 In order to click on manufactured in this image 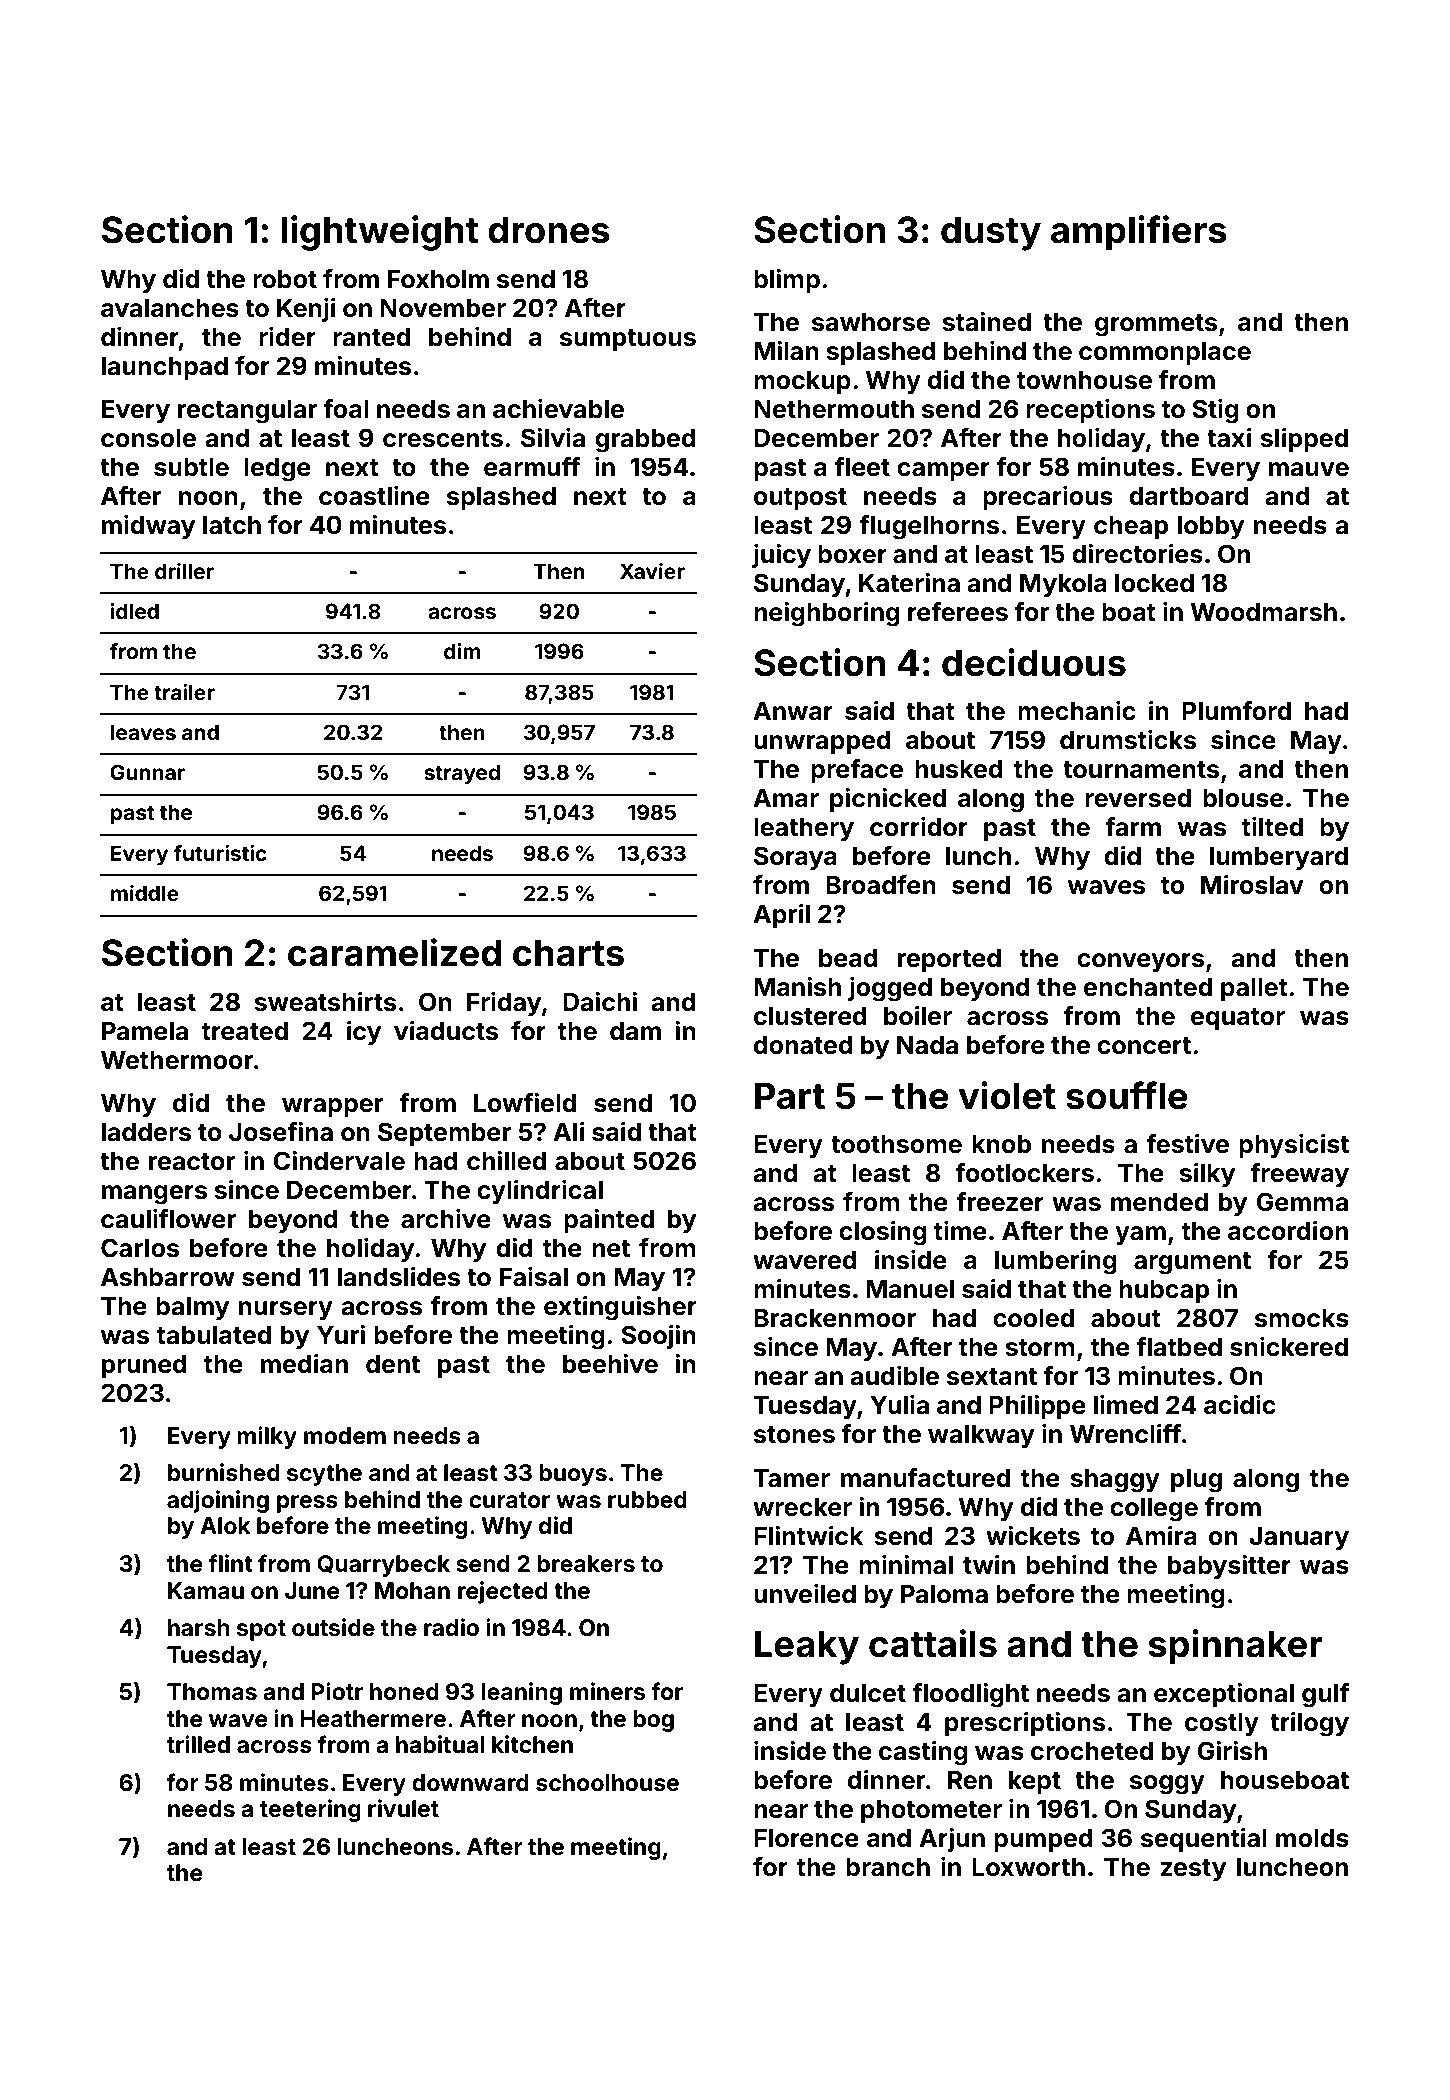, I will do `click(925, 1478)`.
